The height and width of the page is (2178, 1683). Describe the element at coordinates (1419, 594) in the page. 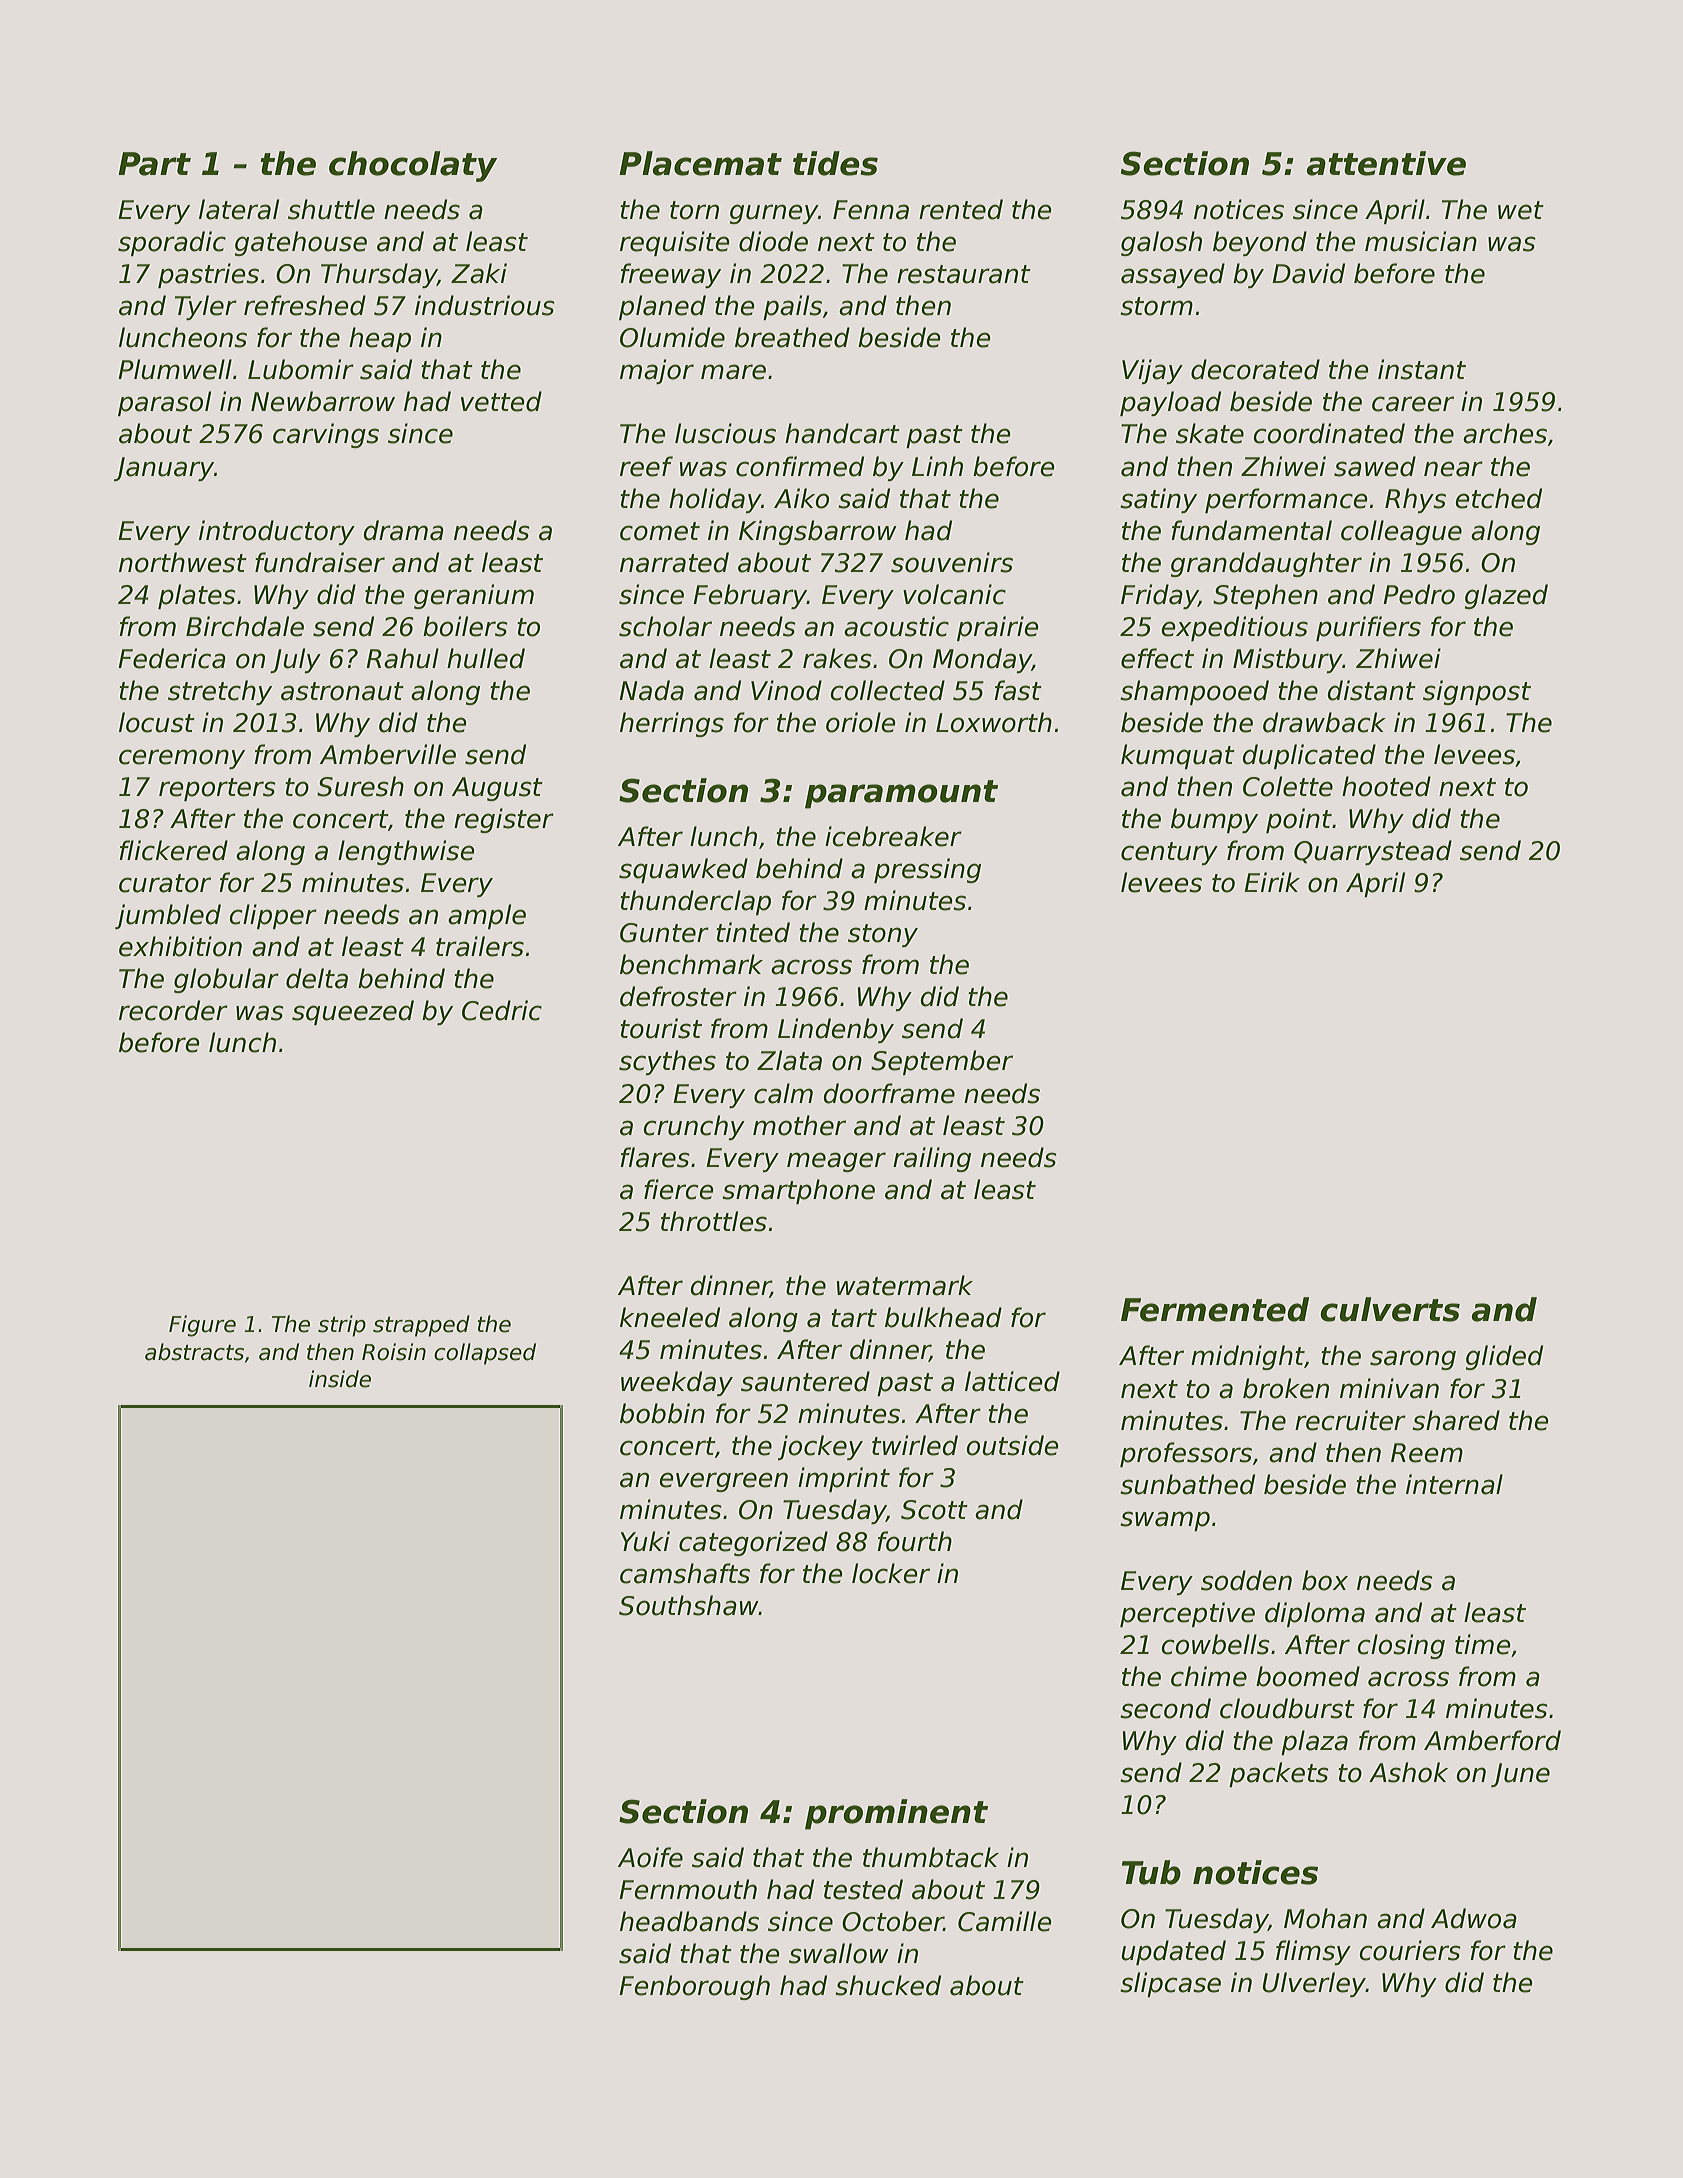

I see `Pedro` at that location.
